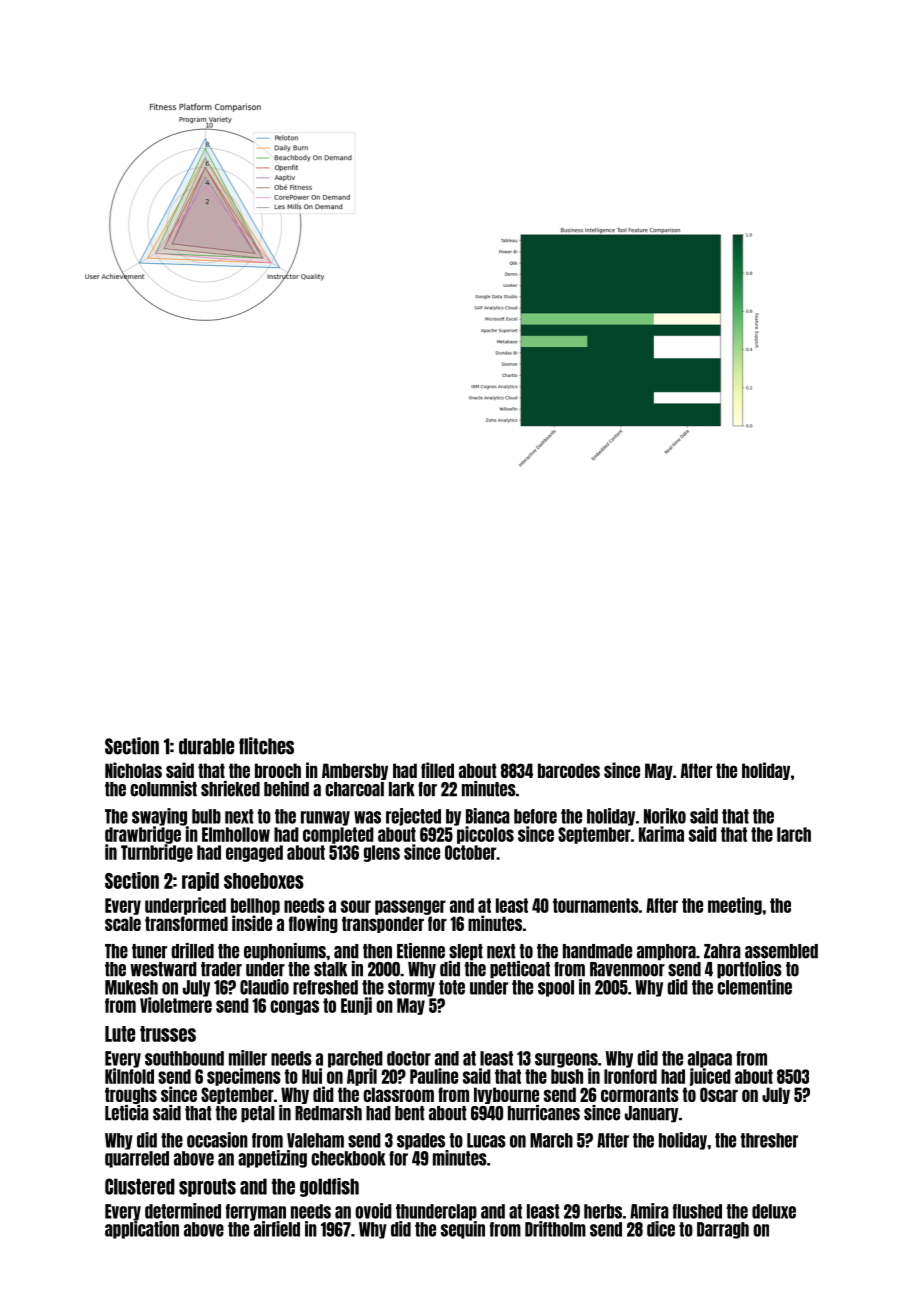  I want to click on columnist, so click(163, 789).
